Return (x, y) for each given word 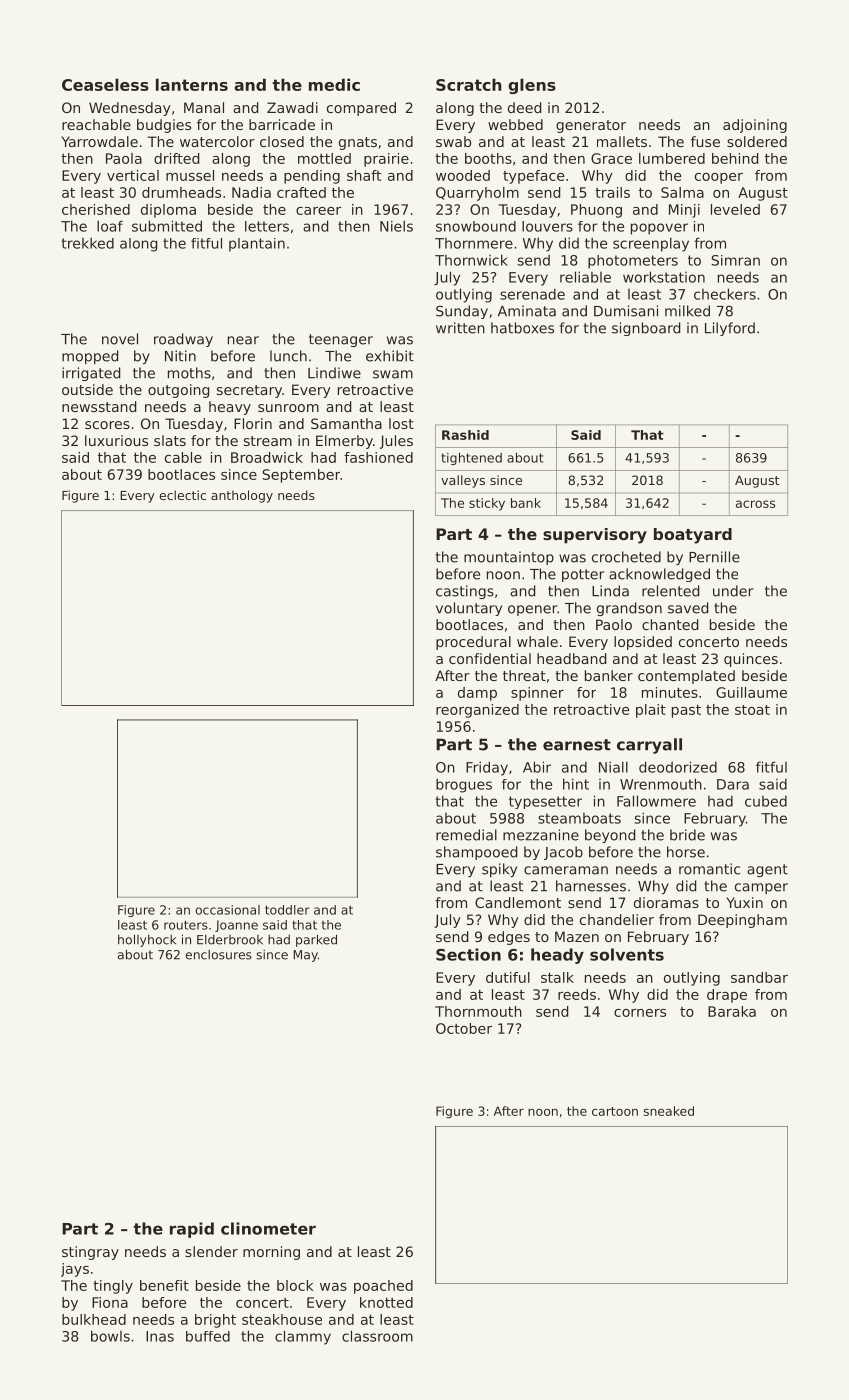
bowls (110, 1336)
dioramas (666, 902)
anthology (242, 496)
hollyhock (147, 940)
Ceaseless (105, 84)
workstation (664, 277)
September (301, 476)
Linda (610, 591)
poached (383, 1287)
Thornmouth (478, 1011)
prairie (386, 160)
